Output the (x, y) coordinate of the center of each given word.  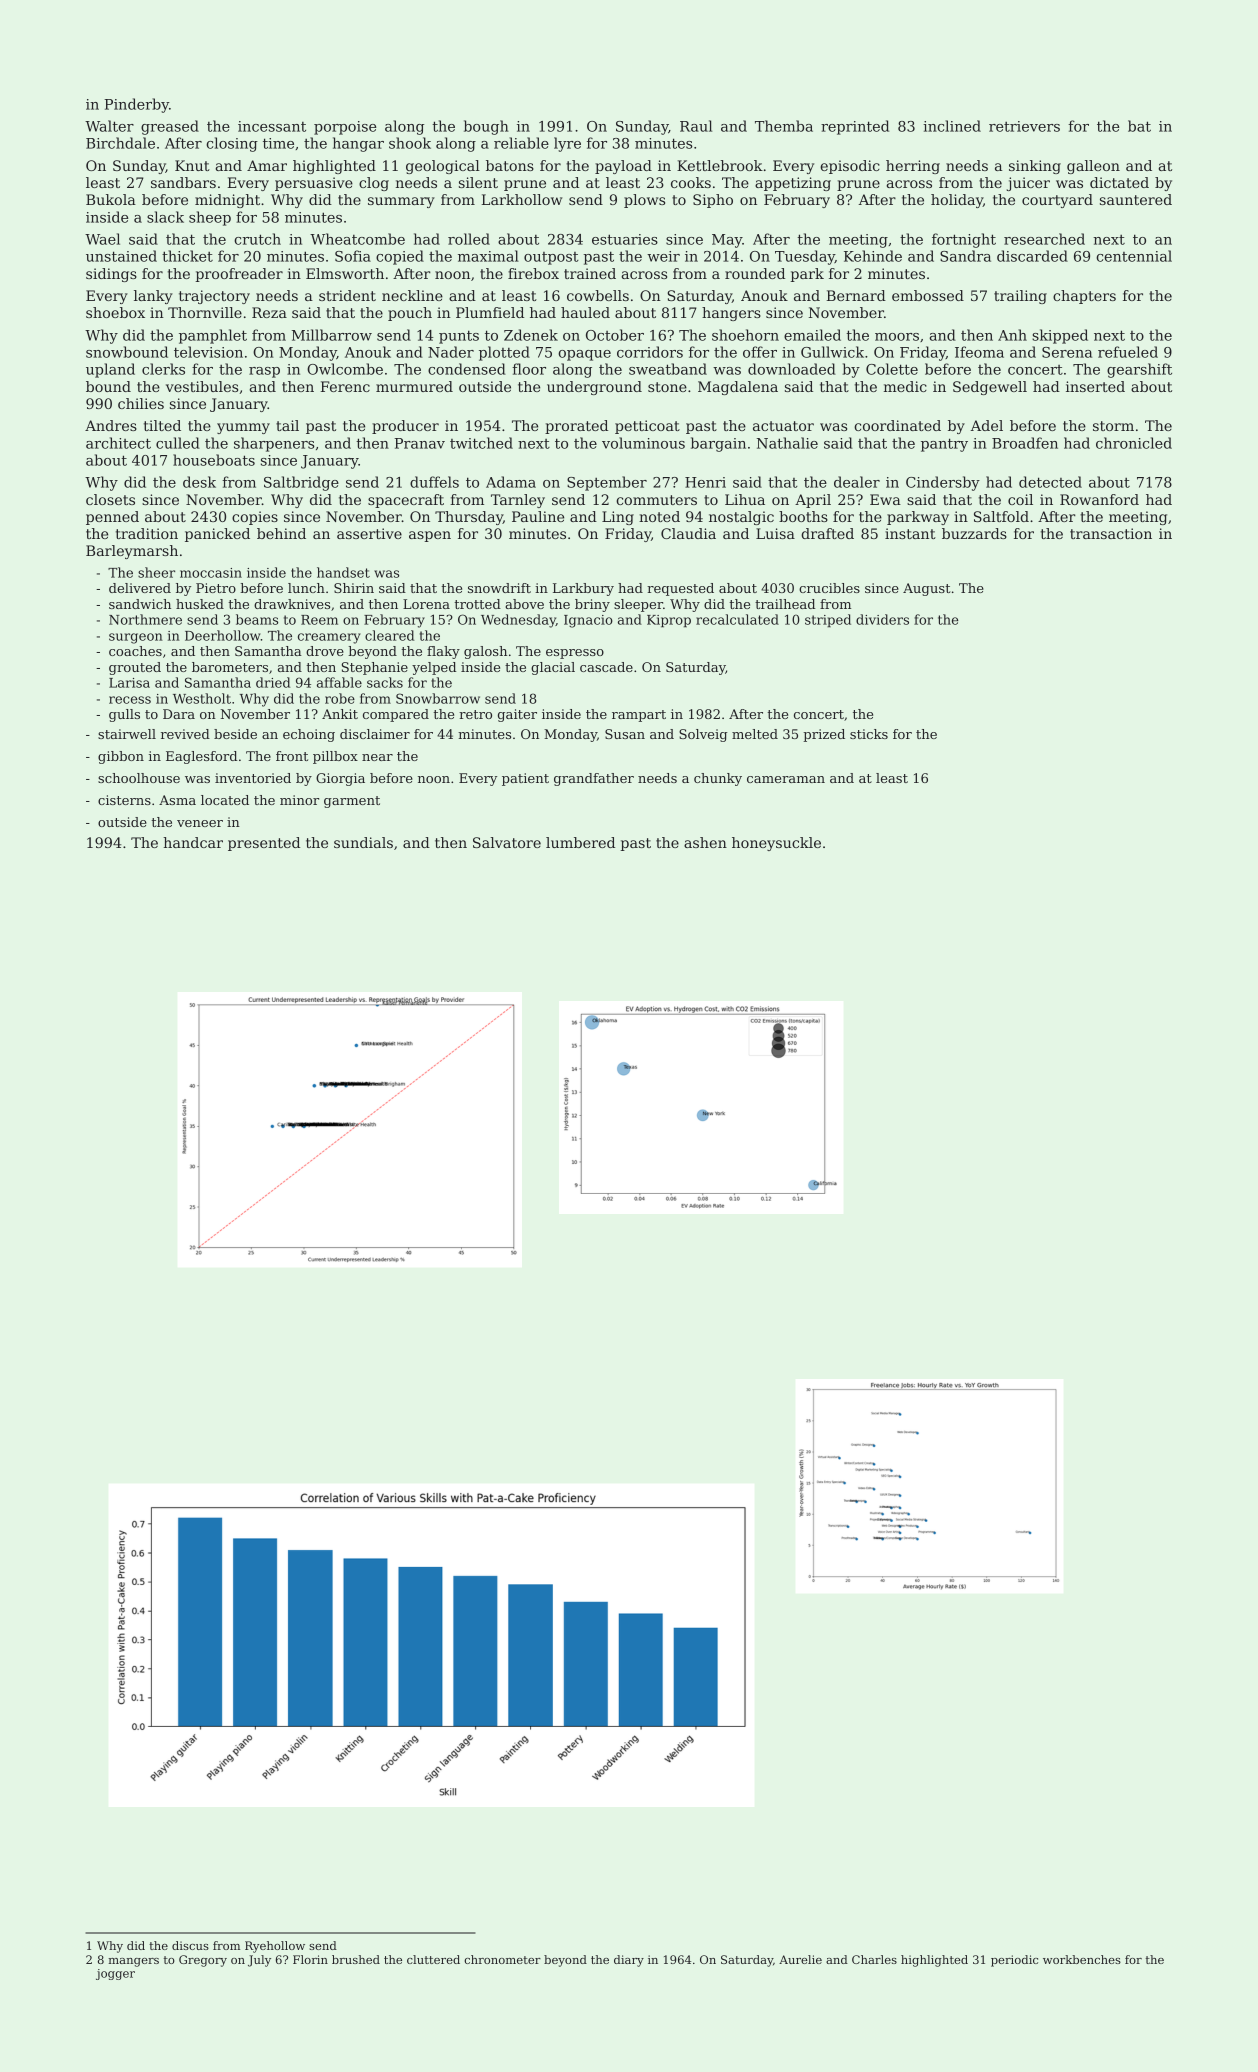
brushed (356, 1959)
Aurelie (800, 1959)
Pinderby (136, 105)
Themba (784, 126)
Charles (874, 1959)
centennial (1134, 256)
